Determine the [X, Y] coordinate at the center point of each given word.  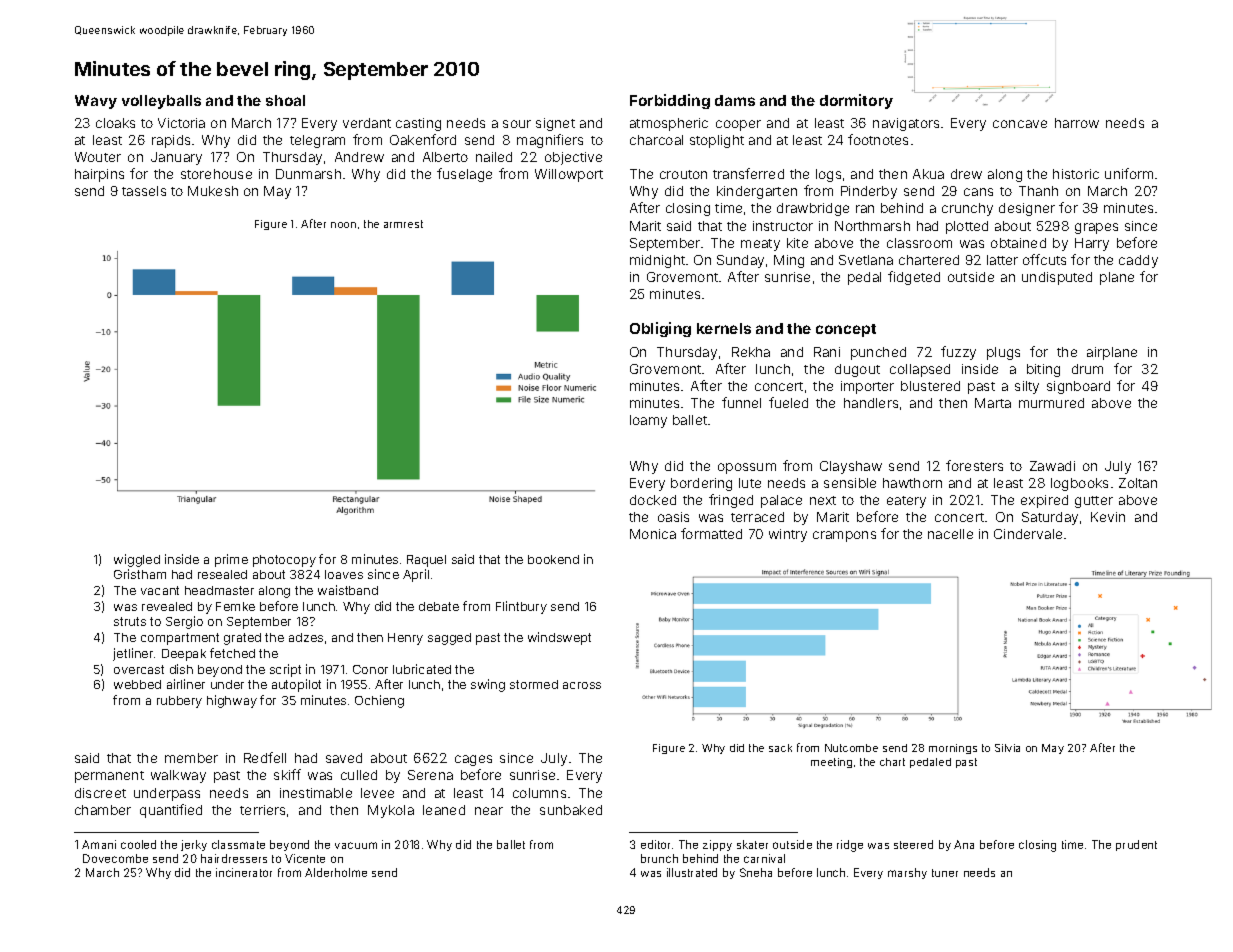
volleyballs [161, 102]
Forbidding [670, 101]
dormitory [856, 101]
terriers [262, 810]
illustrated [692, 872]
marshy [907, 873]
